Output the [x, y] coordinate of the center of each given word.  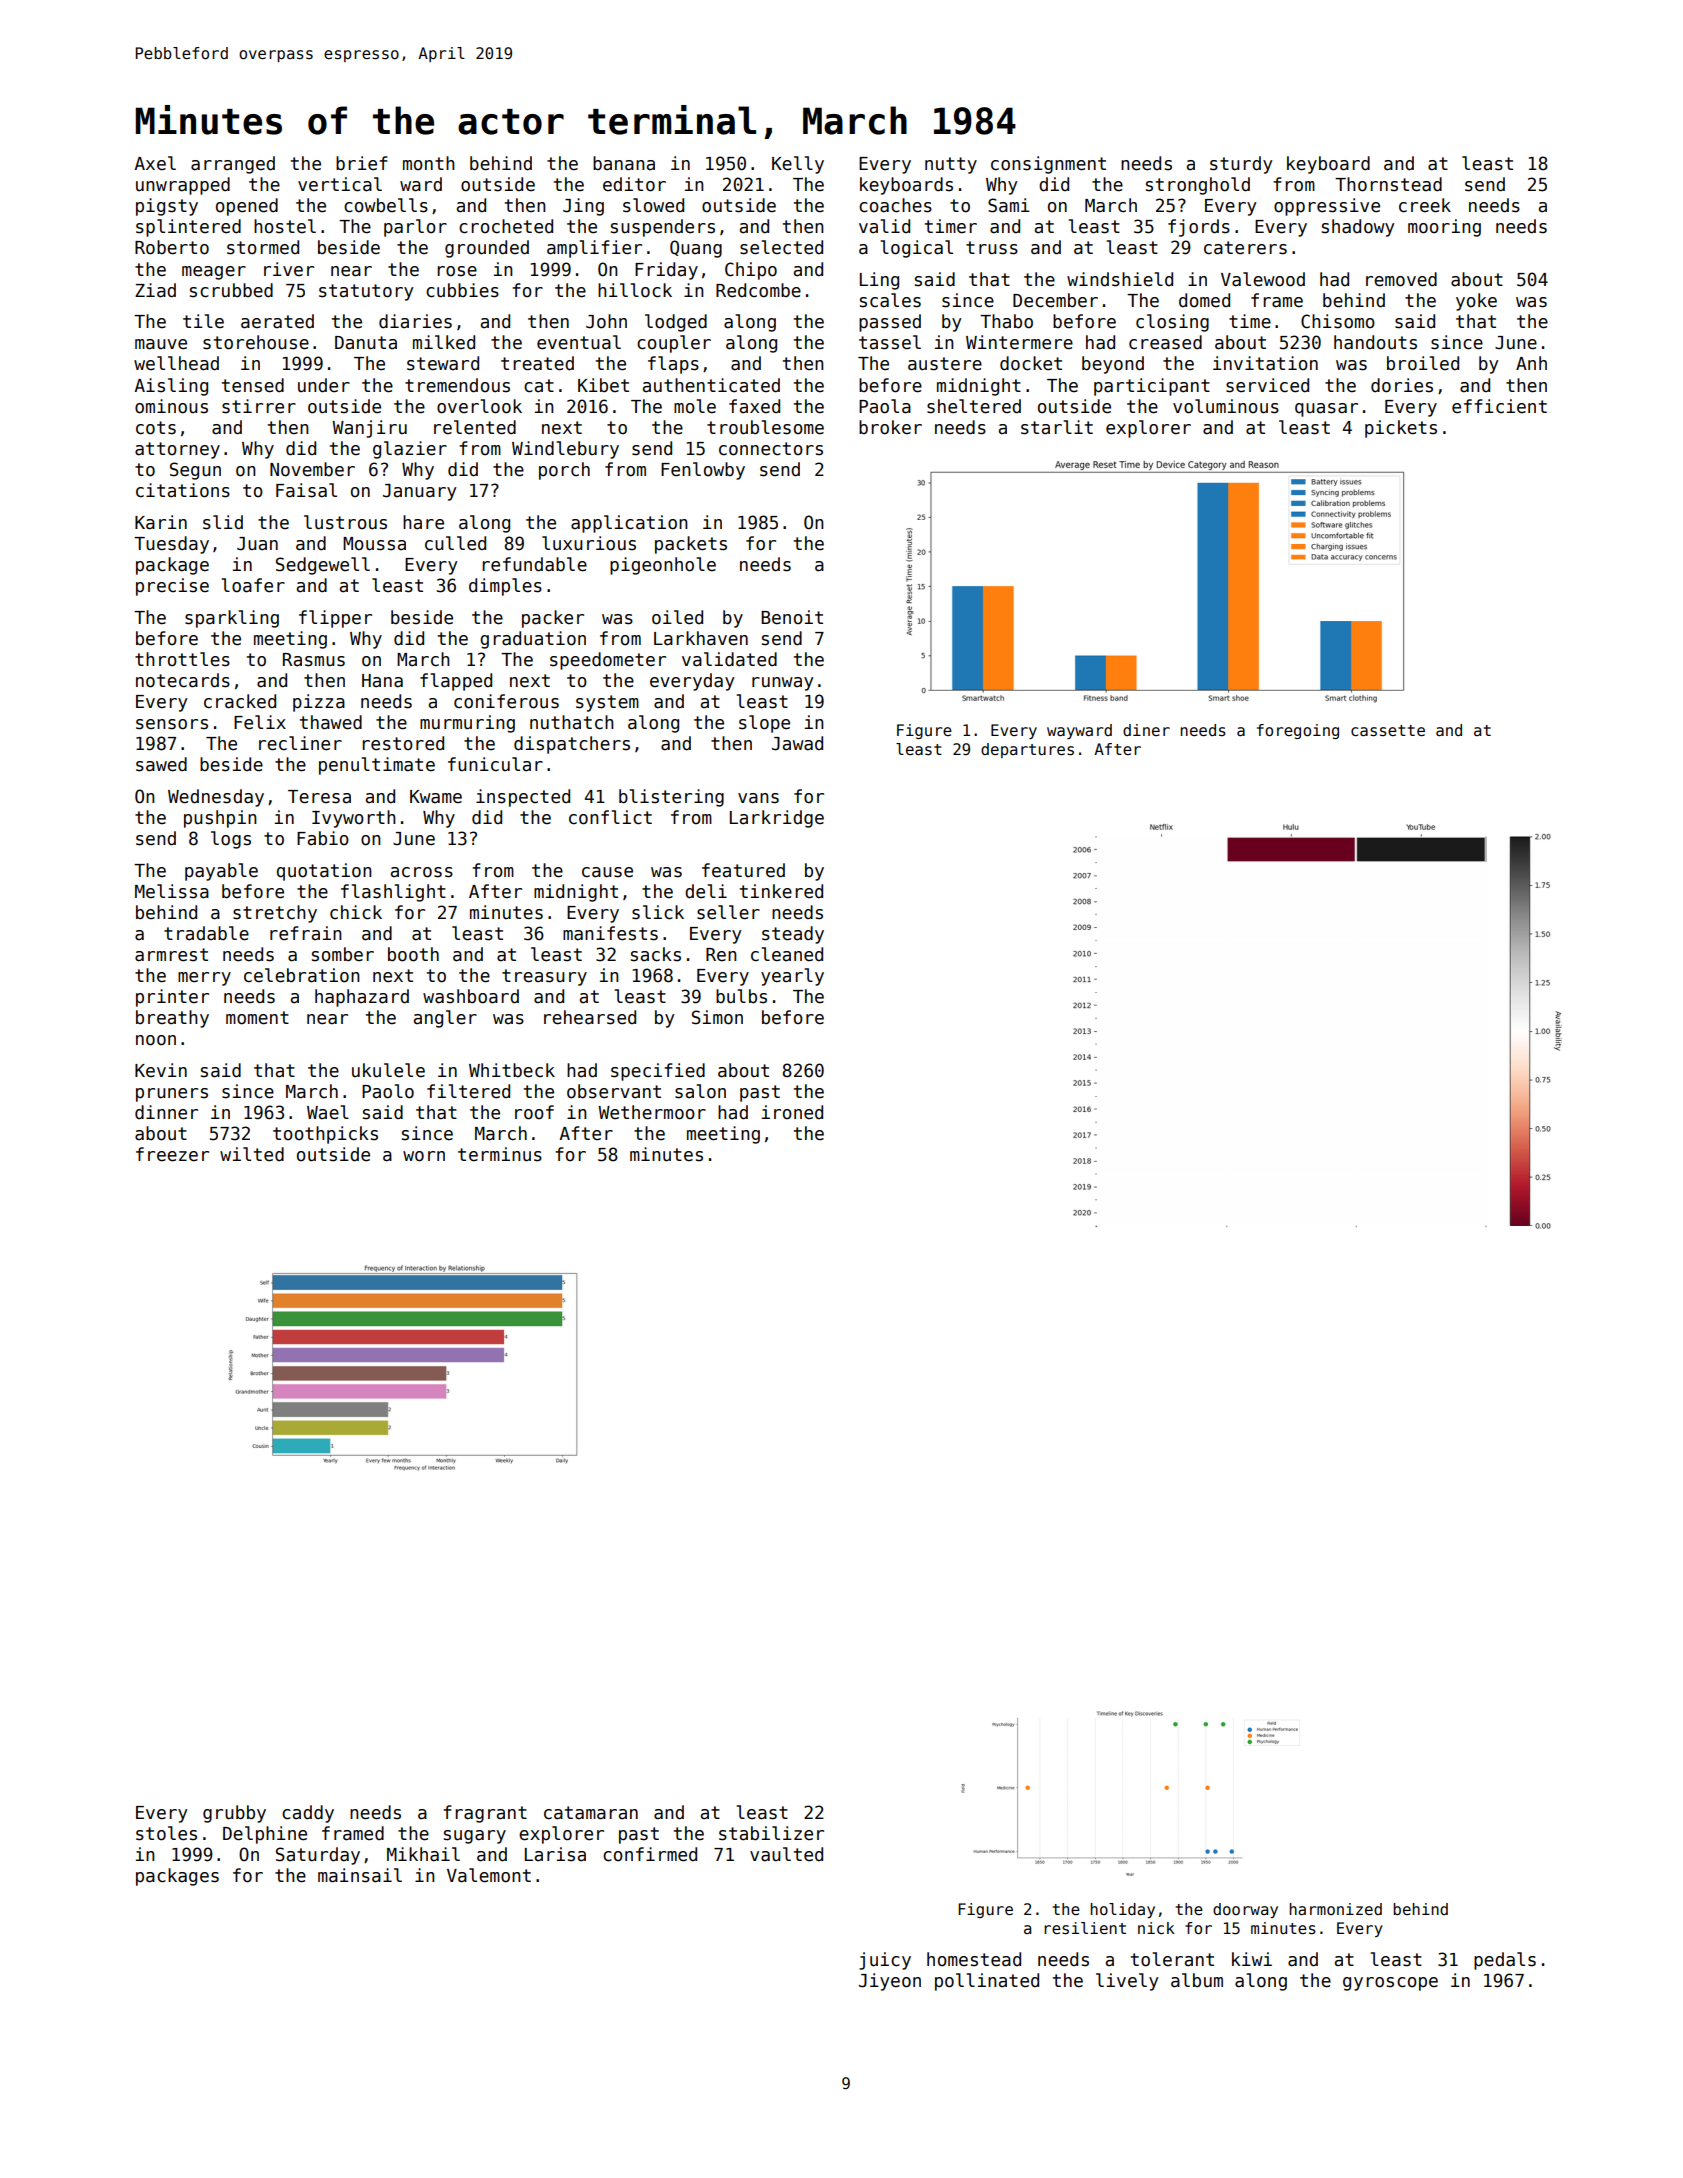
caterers [1245, 248]
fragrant [485, 1814]
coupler [674, 344]
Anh [1531, 363]
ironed [792, 1112]
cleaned [787, 954]
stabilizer [771, 1833]
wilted [252, 1154]
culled [455, 543]
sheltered [974, 406]
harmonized [1335, 1909]
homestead [974, 1959]
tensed [253, 385]
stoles [166, 1833]
